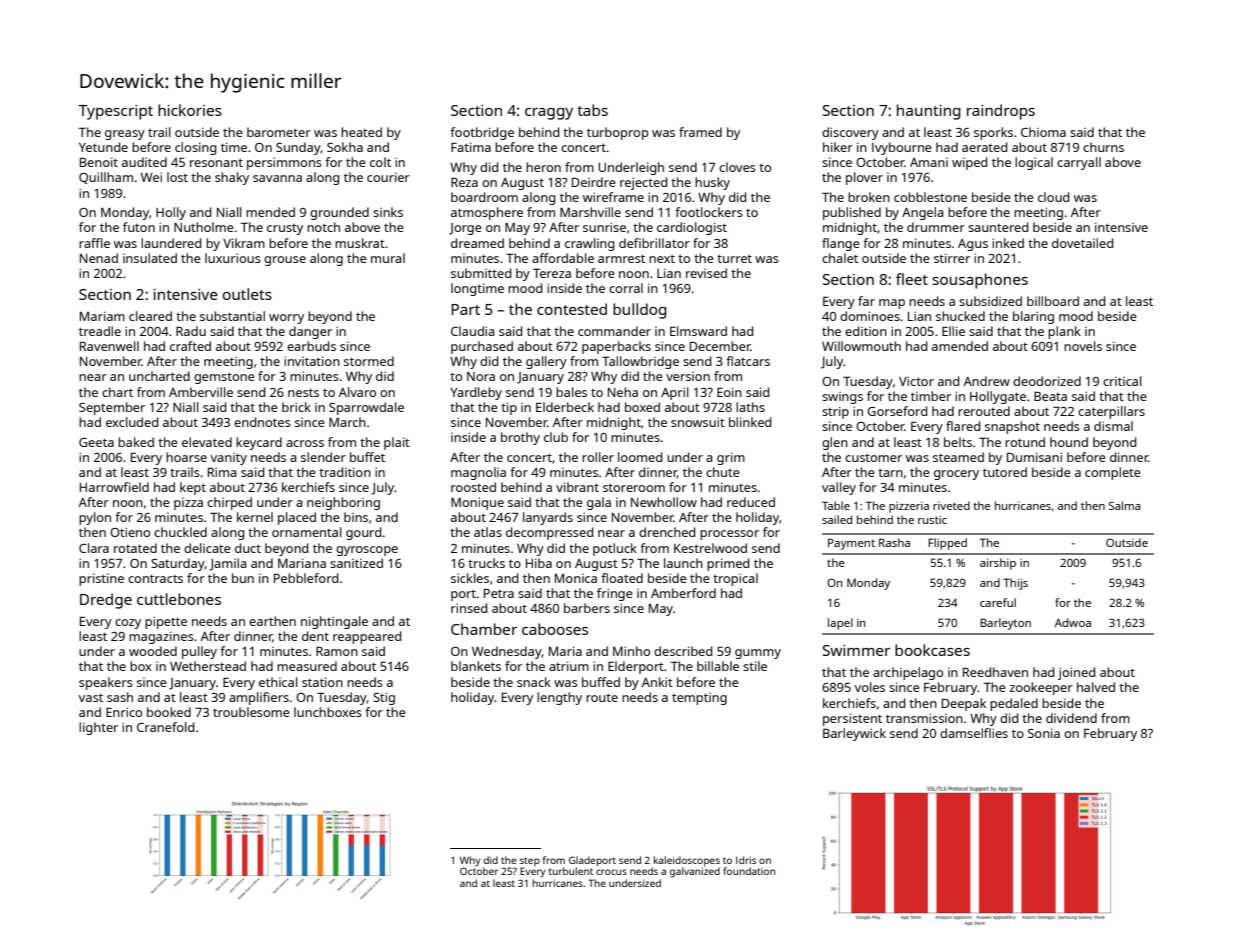  What do you see at coordinates (577, 487) in the document?
I see `vibrant` at bounding box center [577, 487].
